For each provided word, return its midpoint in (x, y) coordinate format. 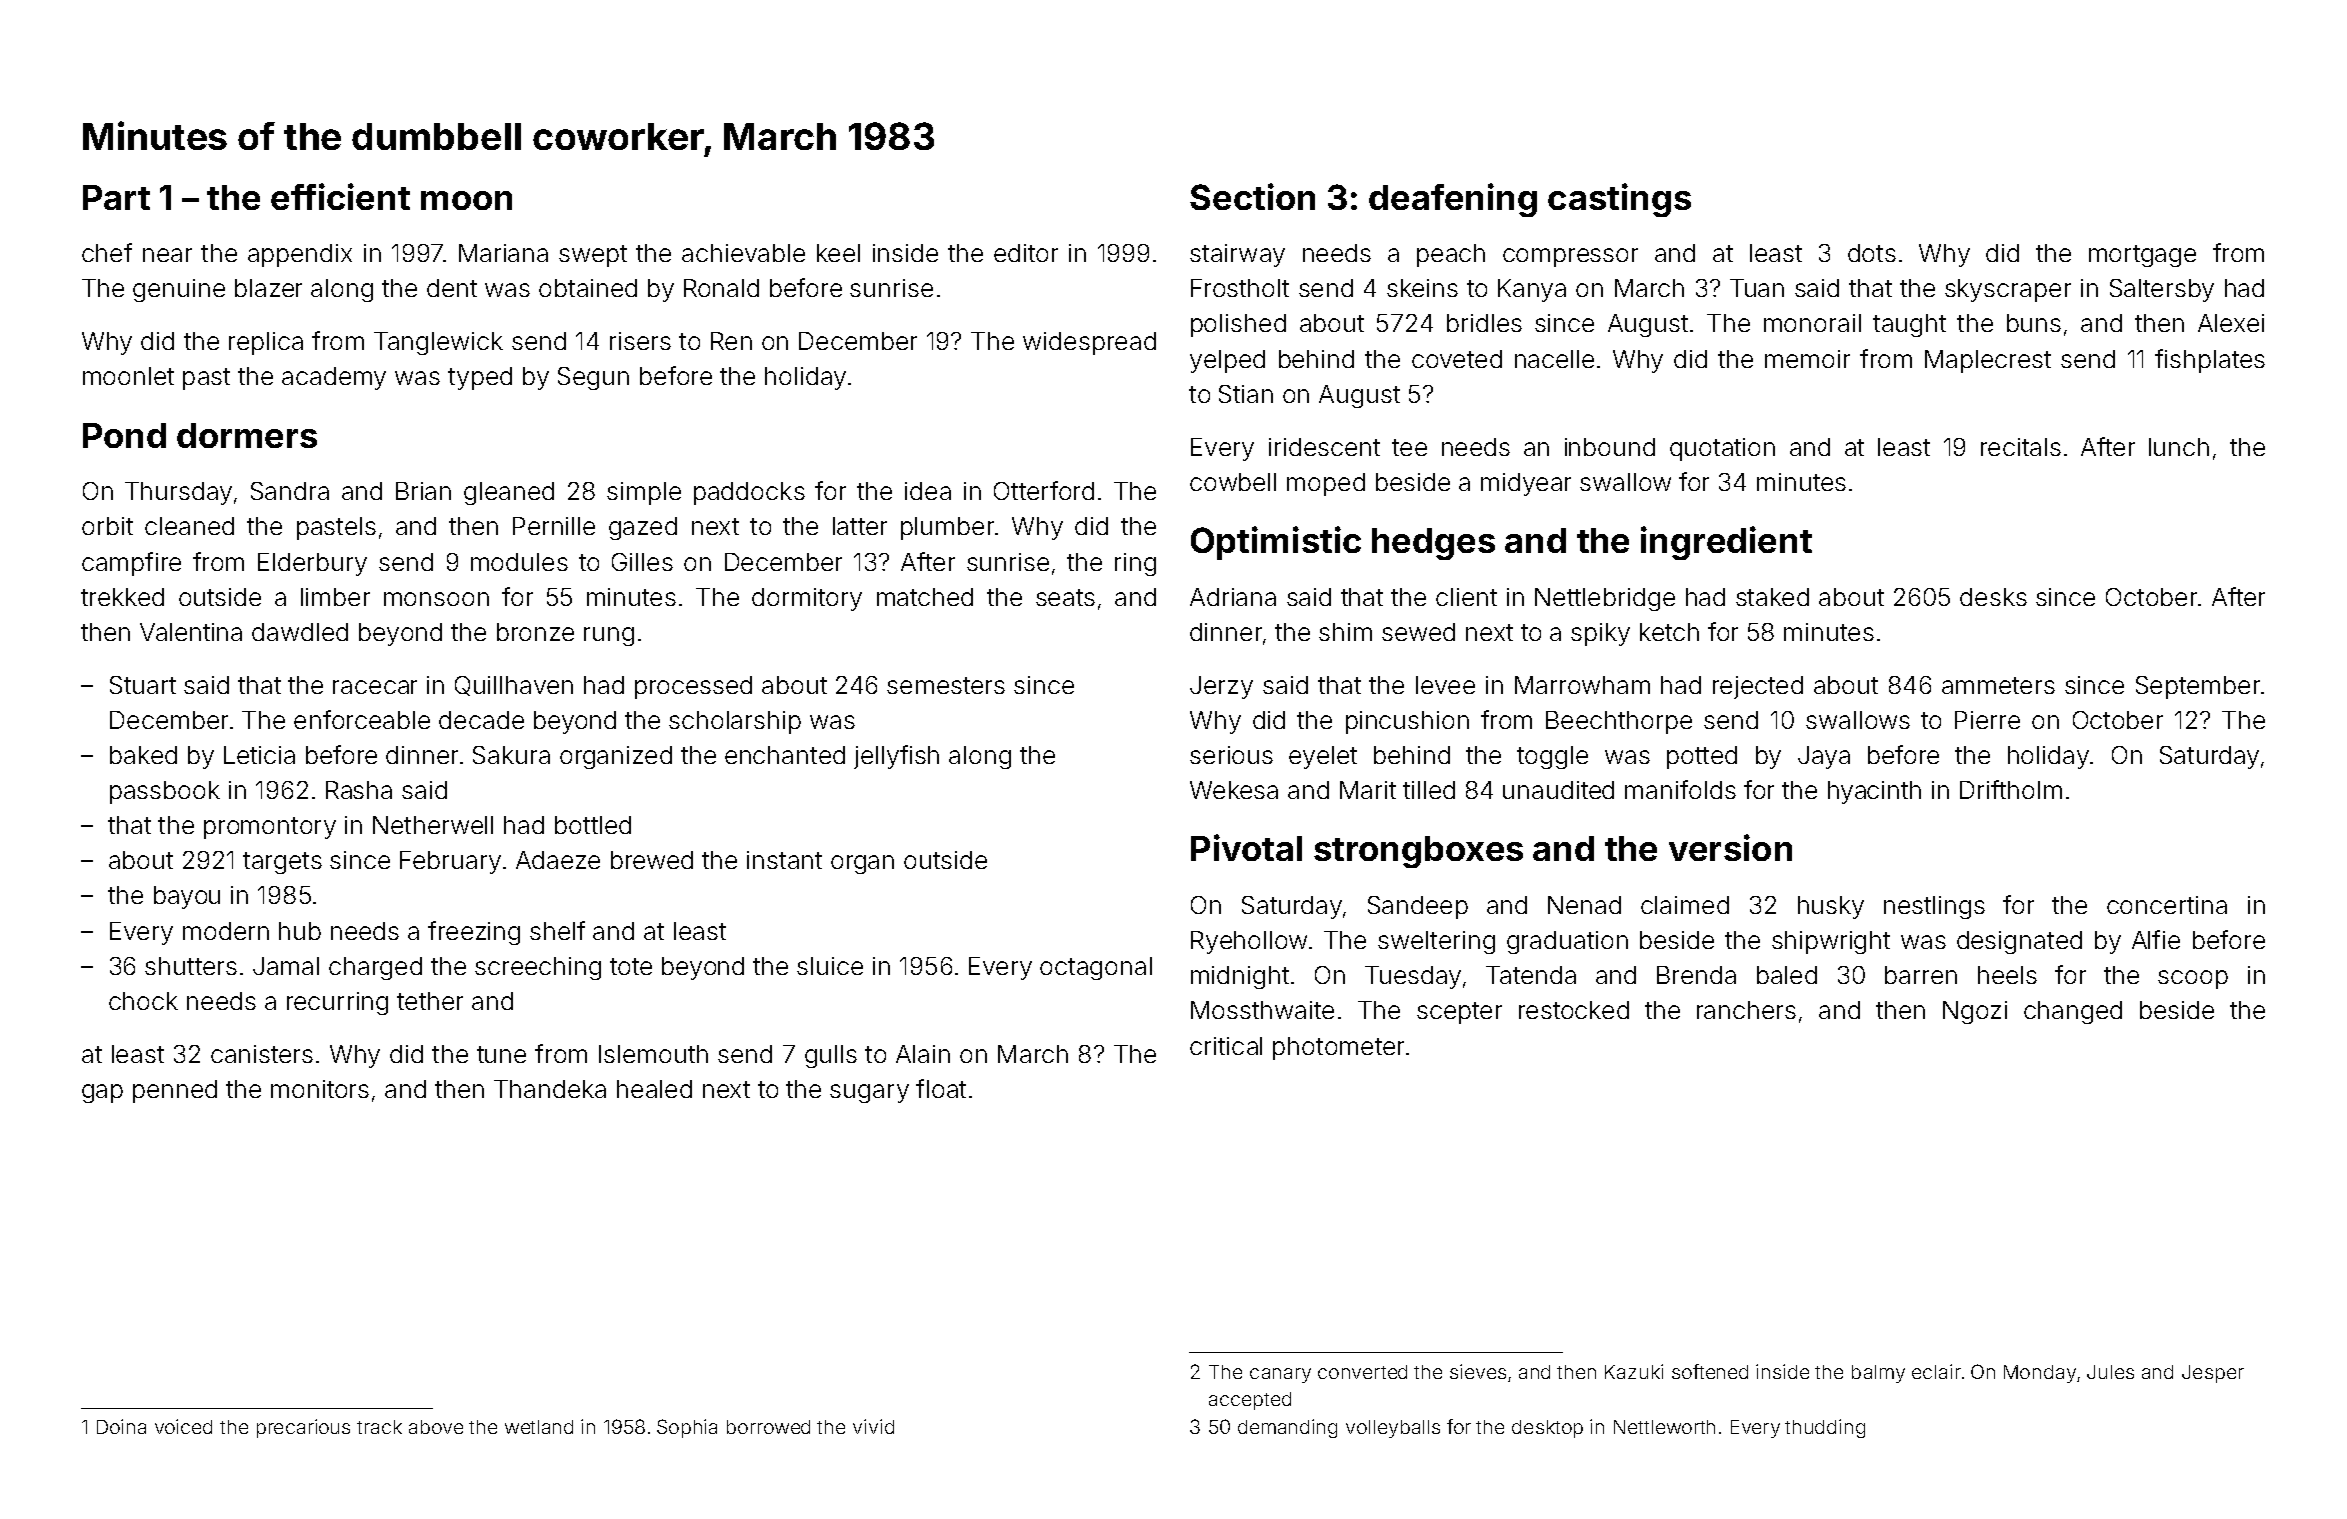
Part (116, 197)
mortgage (2142, 256)
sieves (1478, 1371)
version (1730, 847)
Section (1252, 196)
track (379, 1427)
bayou (187, 897)
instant (784, 860)
